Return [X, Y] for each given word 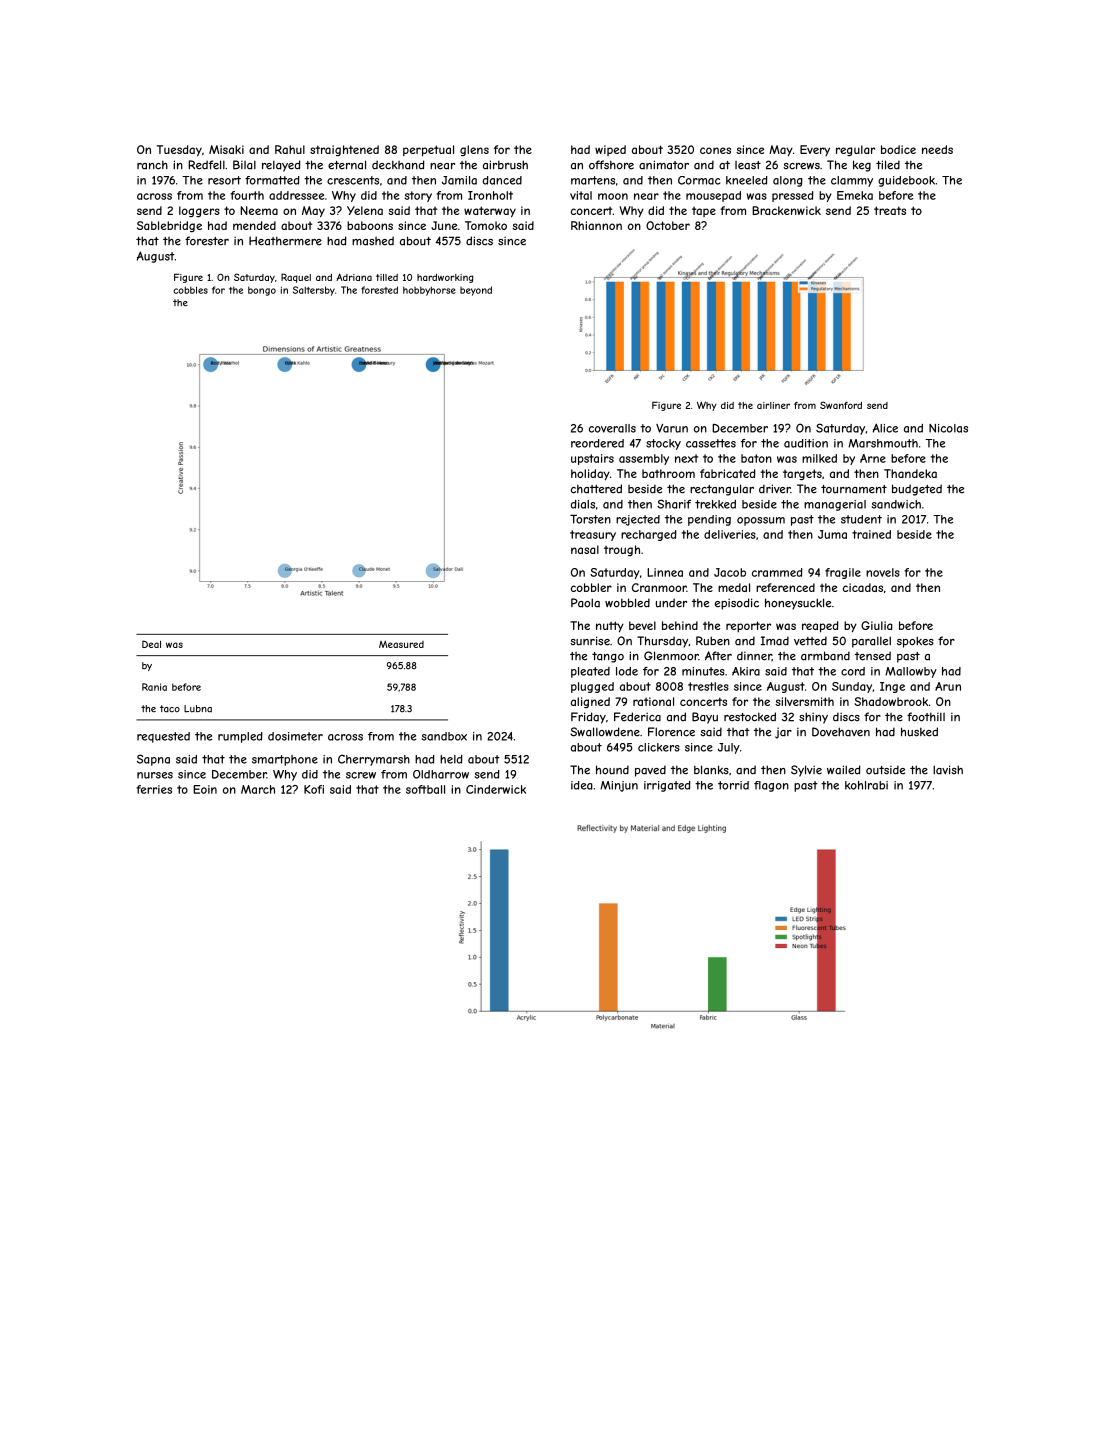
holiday [590, 475]
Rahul [290, 149]
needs [937, 149]
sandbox [444, 736]
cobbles [190, 290]
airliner [773, 405]
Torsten [590, 519]
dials [583, 504]
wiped [610, 150]
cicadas [863, 587]
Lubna [198, 709]
